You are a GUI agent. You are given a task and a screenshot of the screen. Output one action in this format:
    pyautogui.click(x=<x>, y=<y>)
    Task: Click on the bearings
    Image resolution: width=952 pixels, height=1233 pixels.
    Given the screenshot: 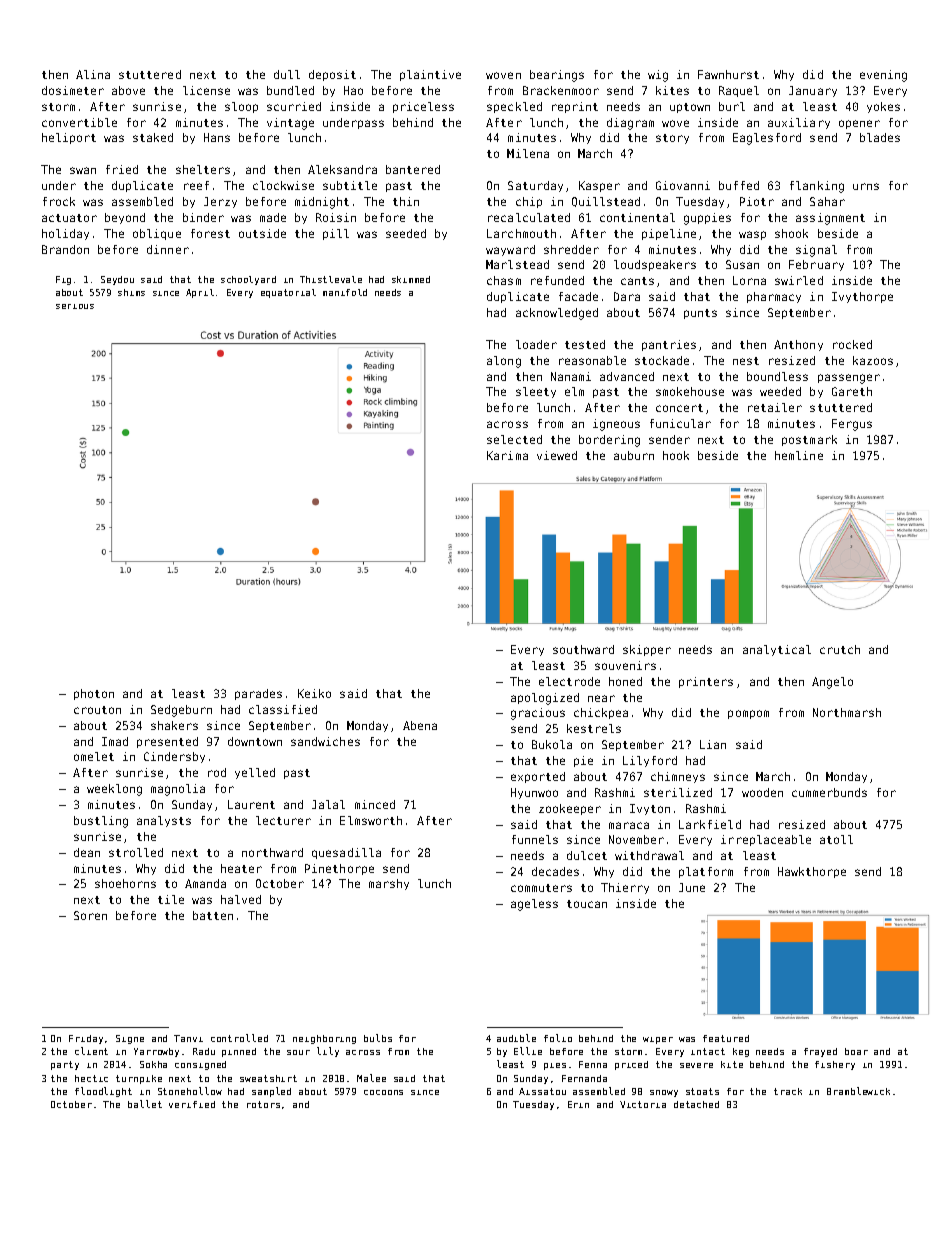 What is the action you would take?
    pyautogui.click(x=557, y=76)
